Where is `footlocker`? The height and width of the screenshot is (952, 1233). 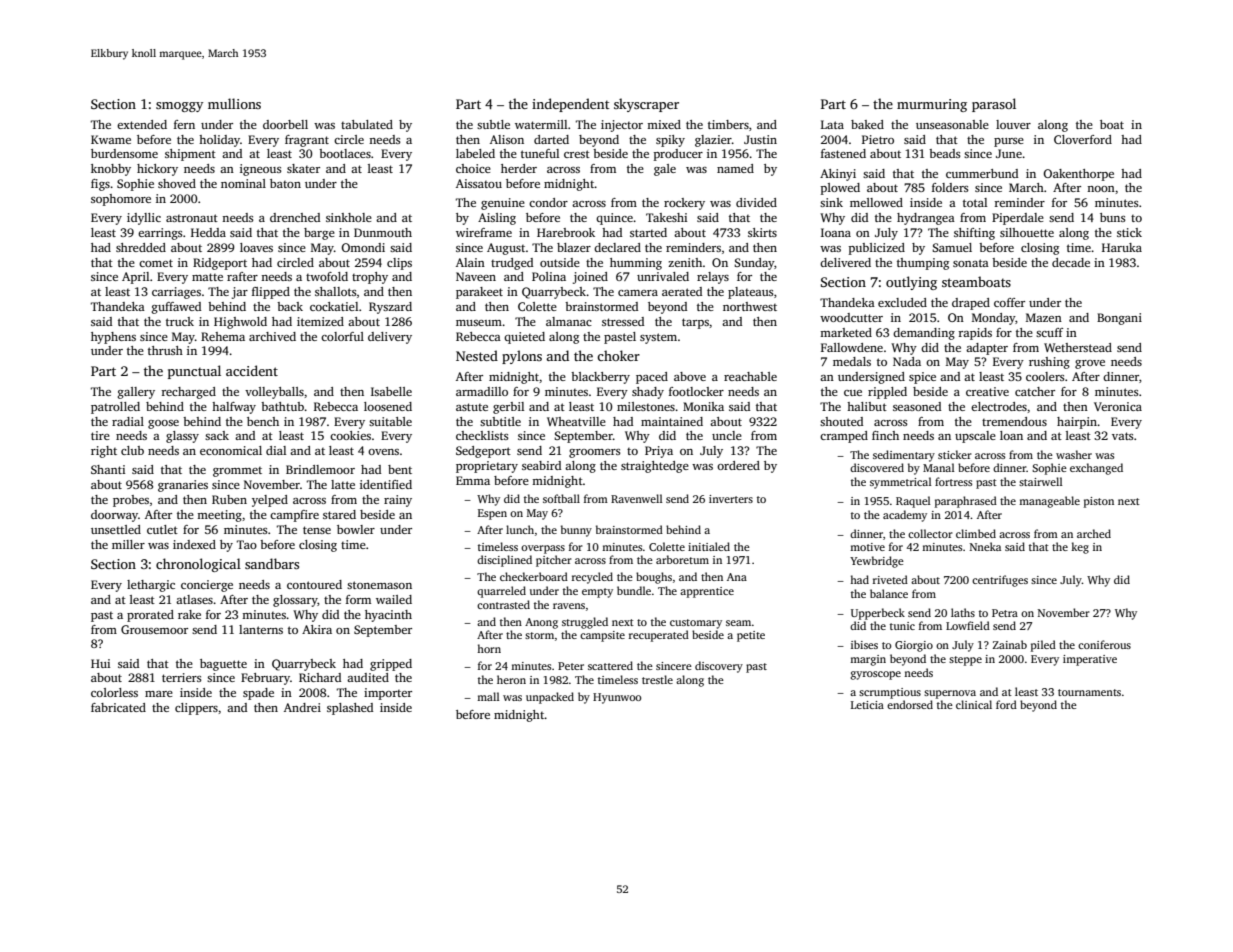 footlocker is located at coordinates (696, 391).
